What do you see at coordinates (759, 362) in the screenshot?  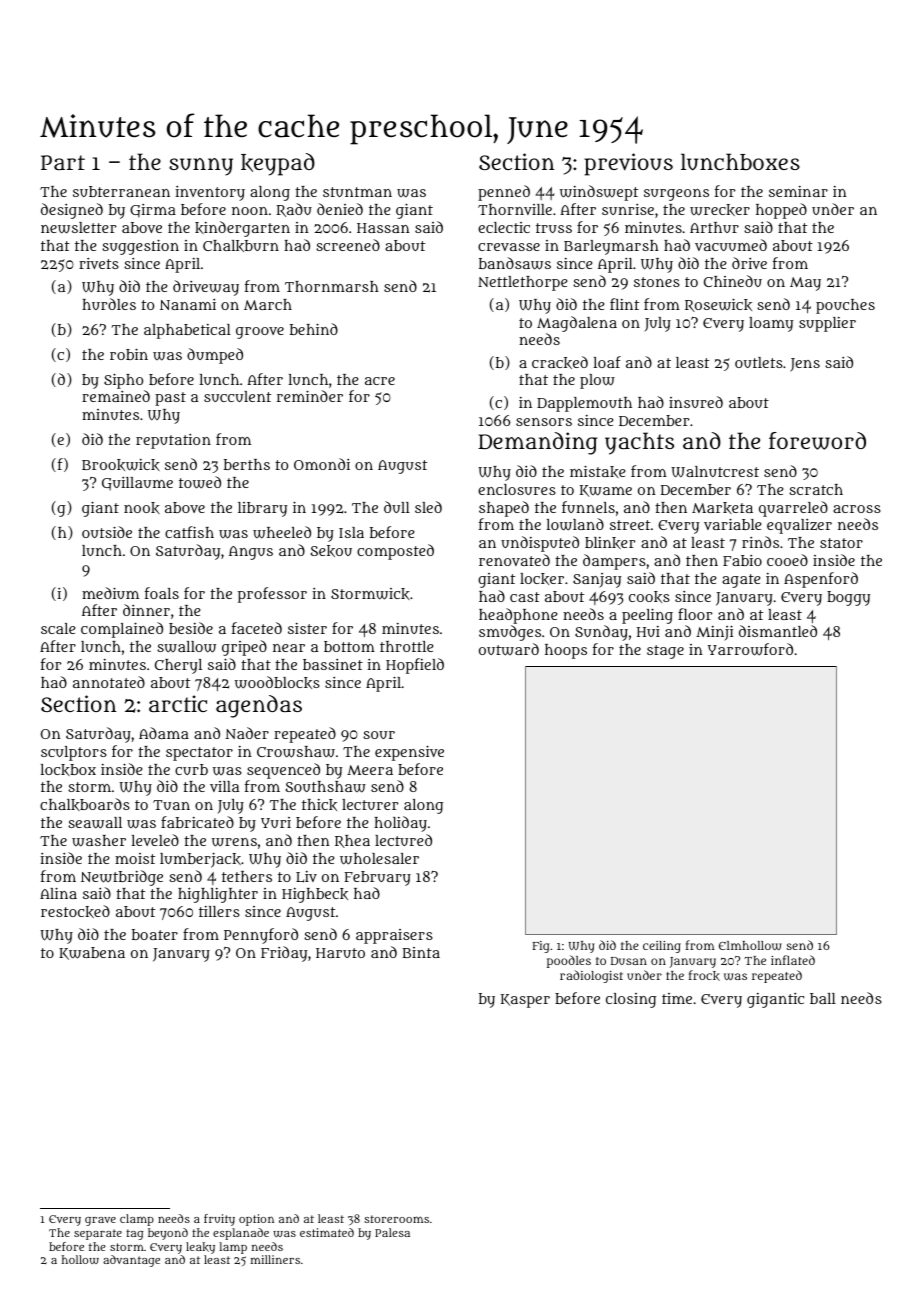 I see `outlets` at bounding box center [759, 362].
